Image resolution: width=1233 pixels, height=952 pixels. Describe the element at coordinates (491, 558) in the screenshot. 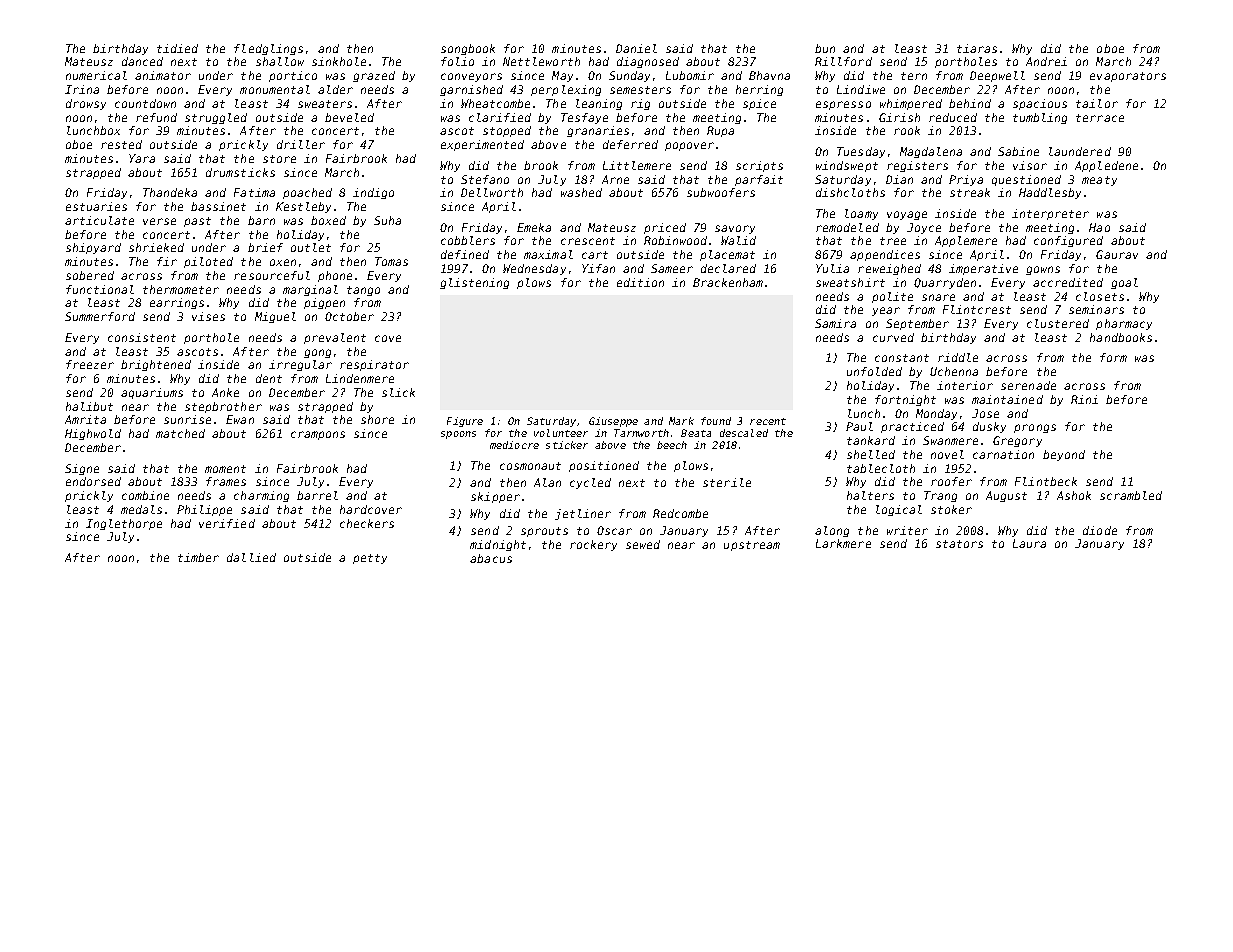

I see `abacus` at that location.
